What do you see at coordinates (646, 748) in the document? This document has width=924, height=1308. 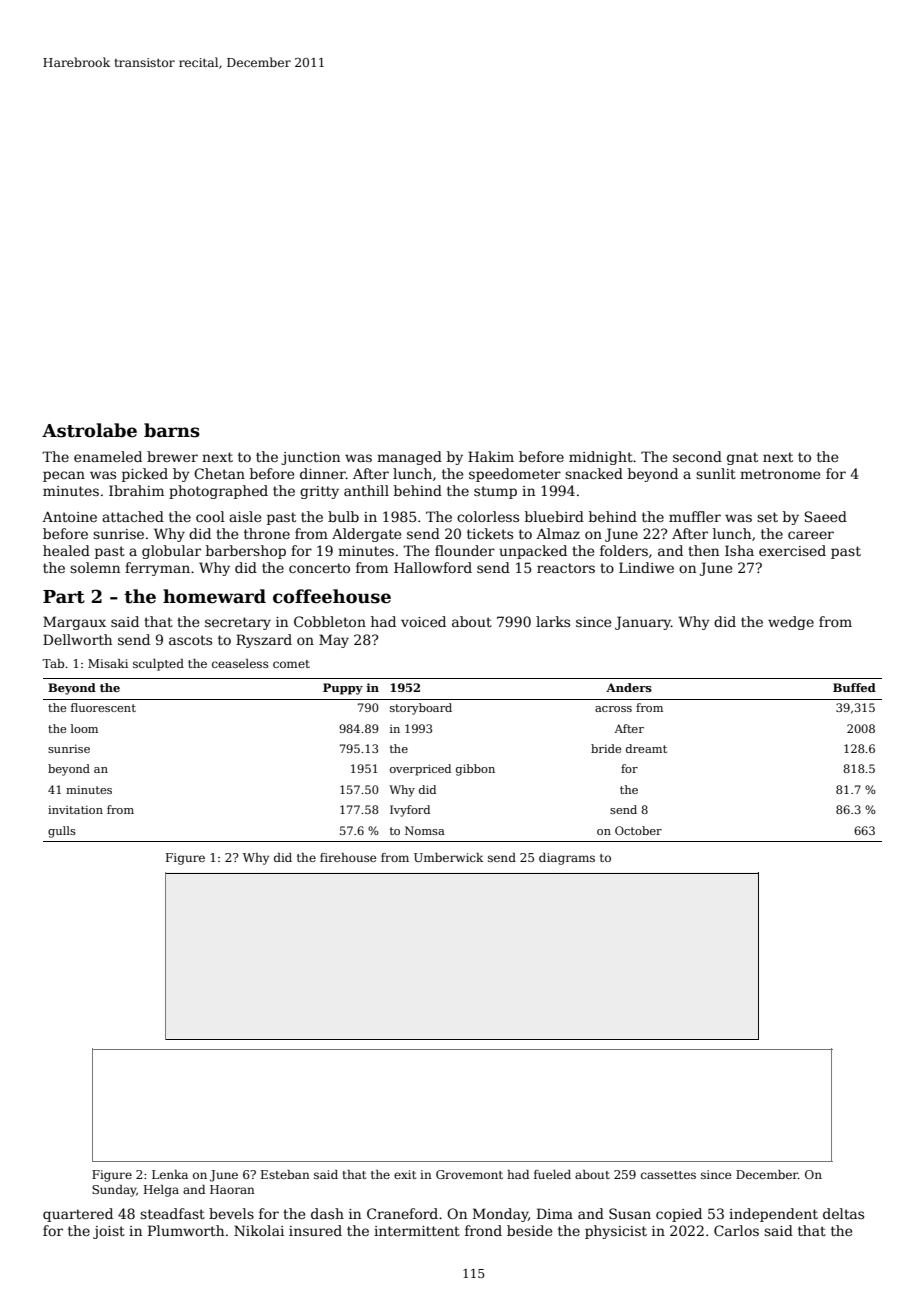 I see `dreamt` at bounding box center [646, 748].
